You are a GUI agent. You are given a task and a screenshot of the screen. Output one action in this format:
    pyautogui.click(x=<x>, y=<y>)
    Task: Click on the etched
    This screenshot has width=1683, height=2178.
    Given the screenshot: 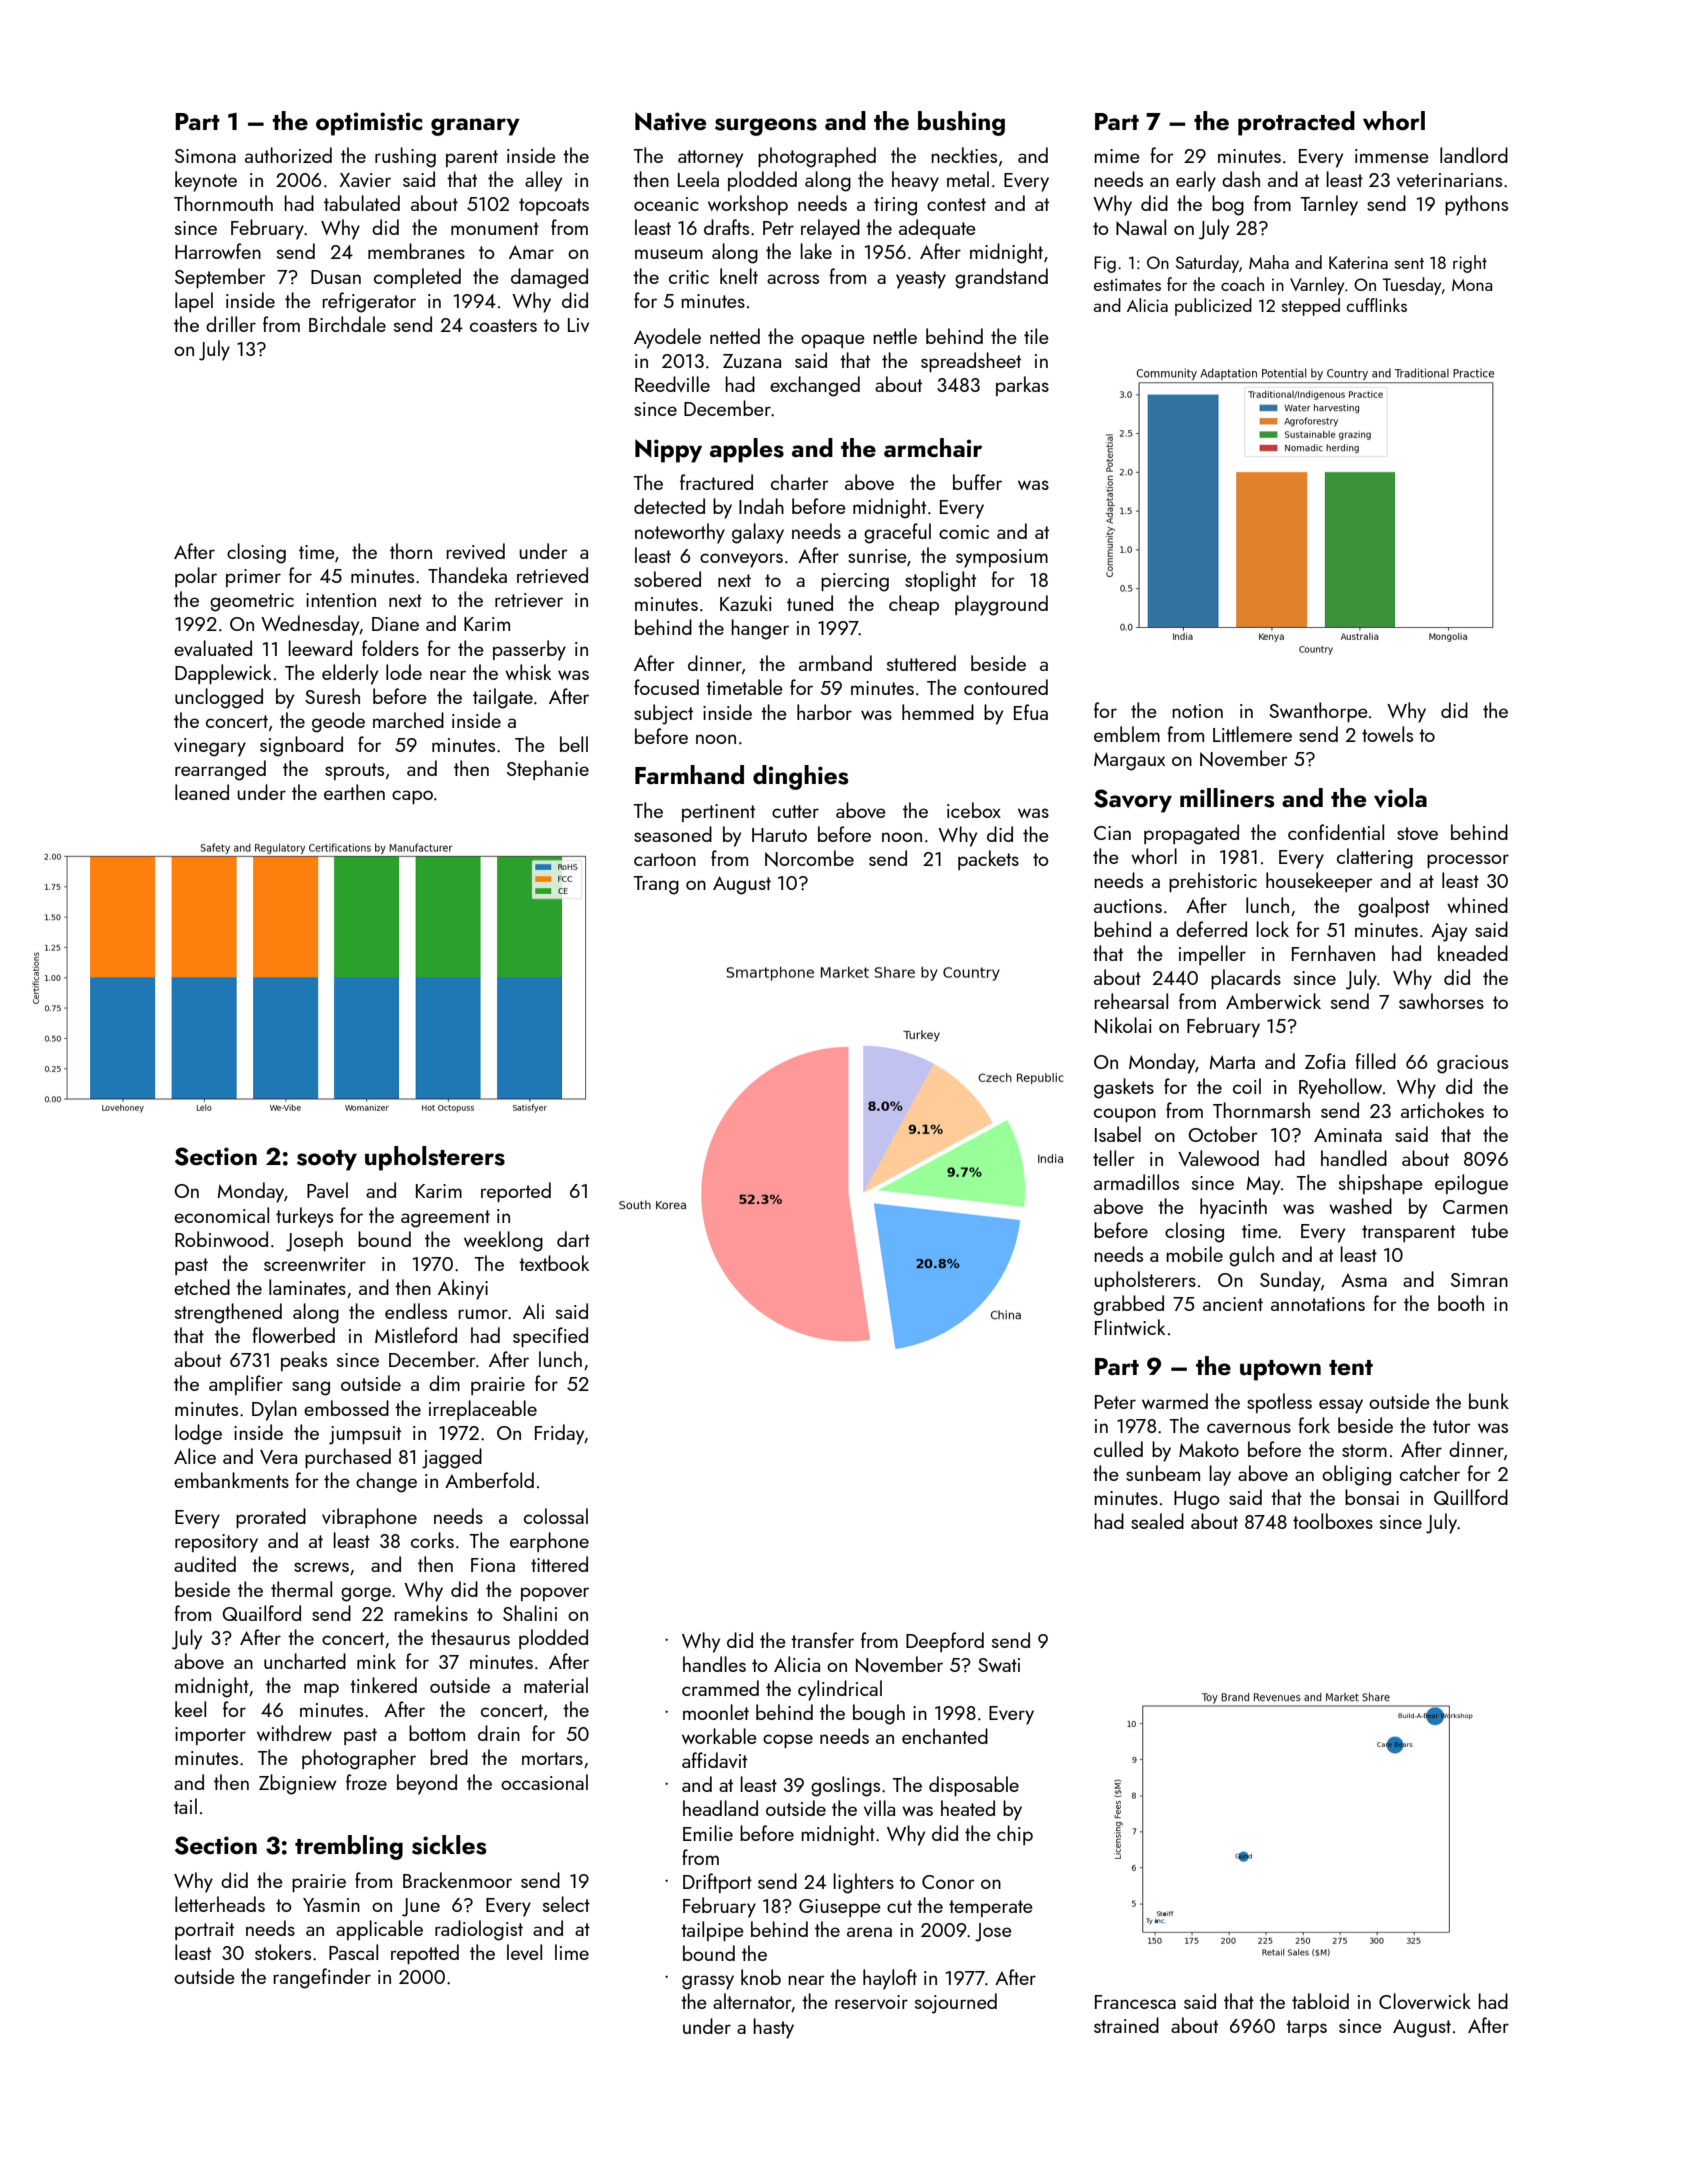 What is the action you would take?
    pyautogui.click(x=202, y=1287)
